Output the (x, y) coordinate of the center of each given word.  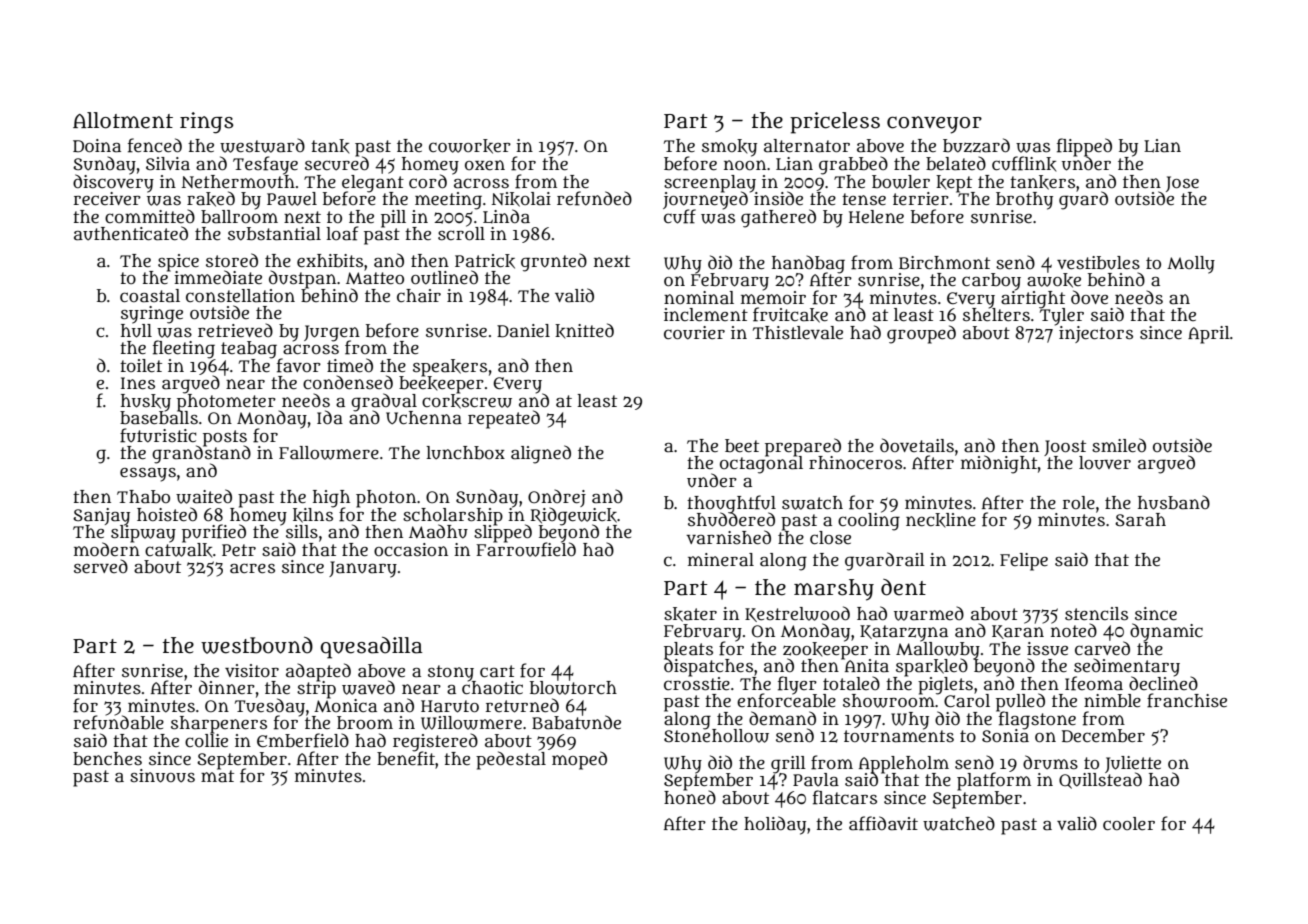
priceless (835, 123)
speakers (450, 367)
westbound (257, 645)
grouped (921, 334)
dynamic (1166, 632)
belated (956, 163)
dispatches (708, 667)
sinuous (162, 776)
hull (136, 331)
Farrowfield (526, 549)
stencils (1096, 614)
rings (206, 123)
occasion (411, 550)
